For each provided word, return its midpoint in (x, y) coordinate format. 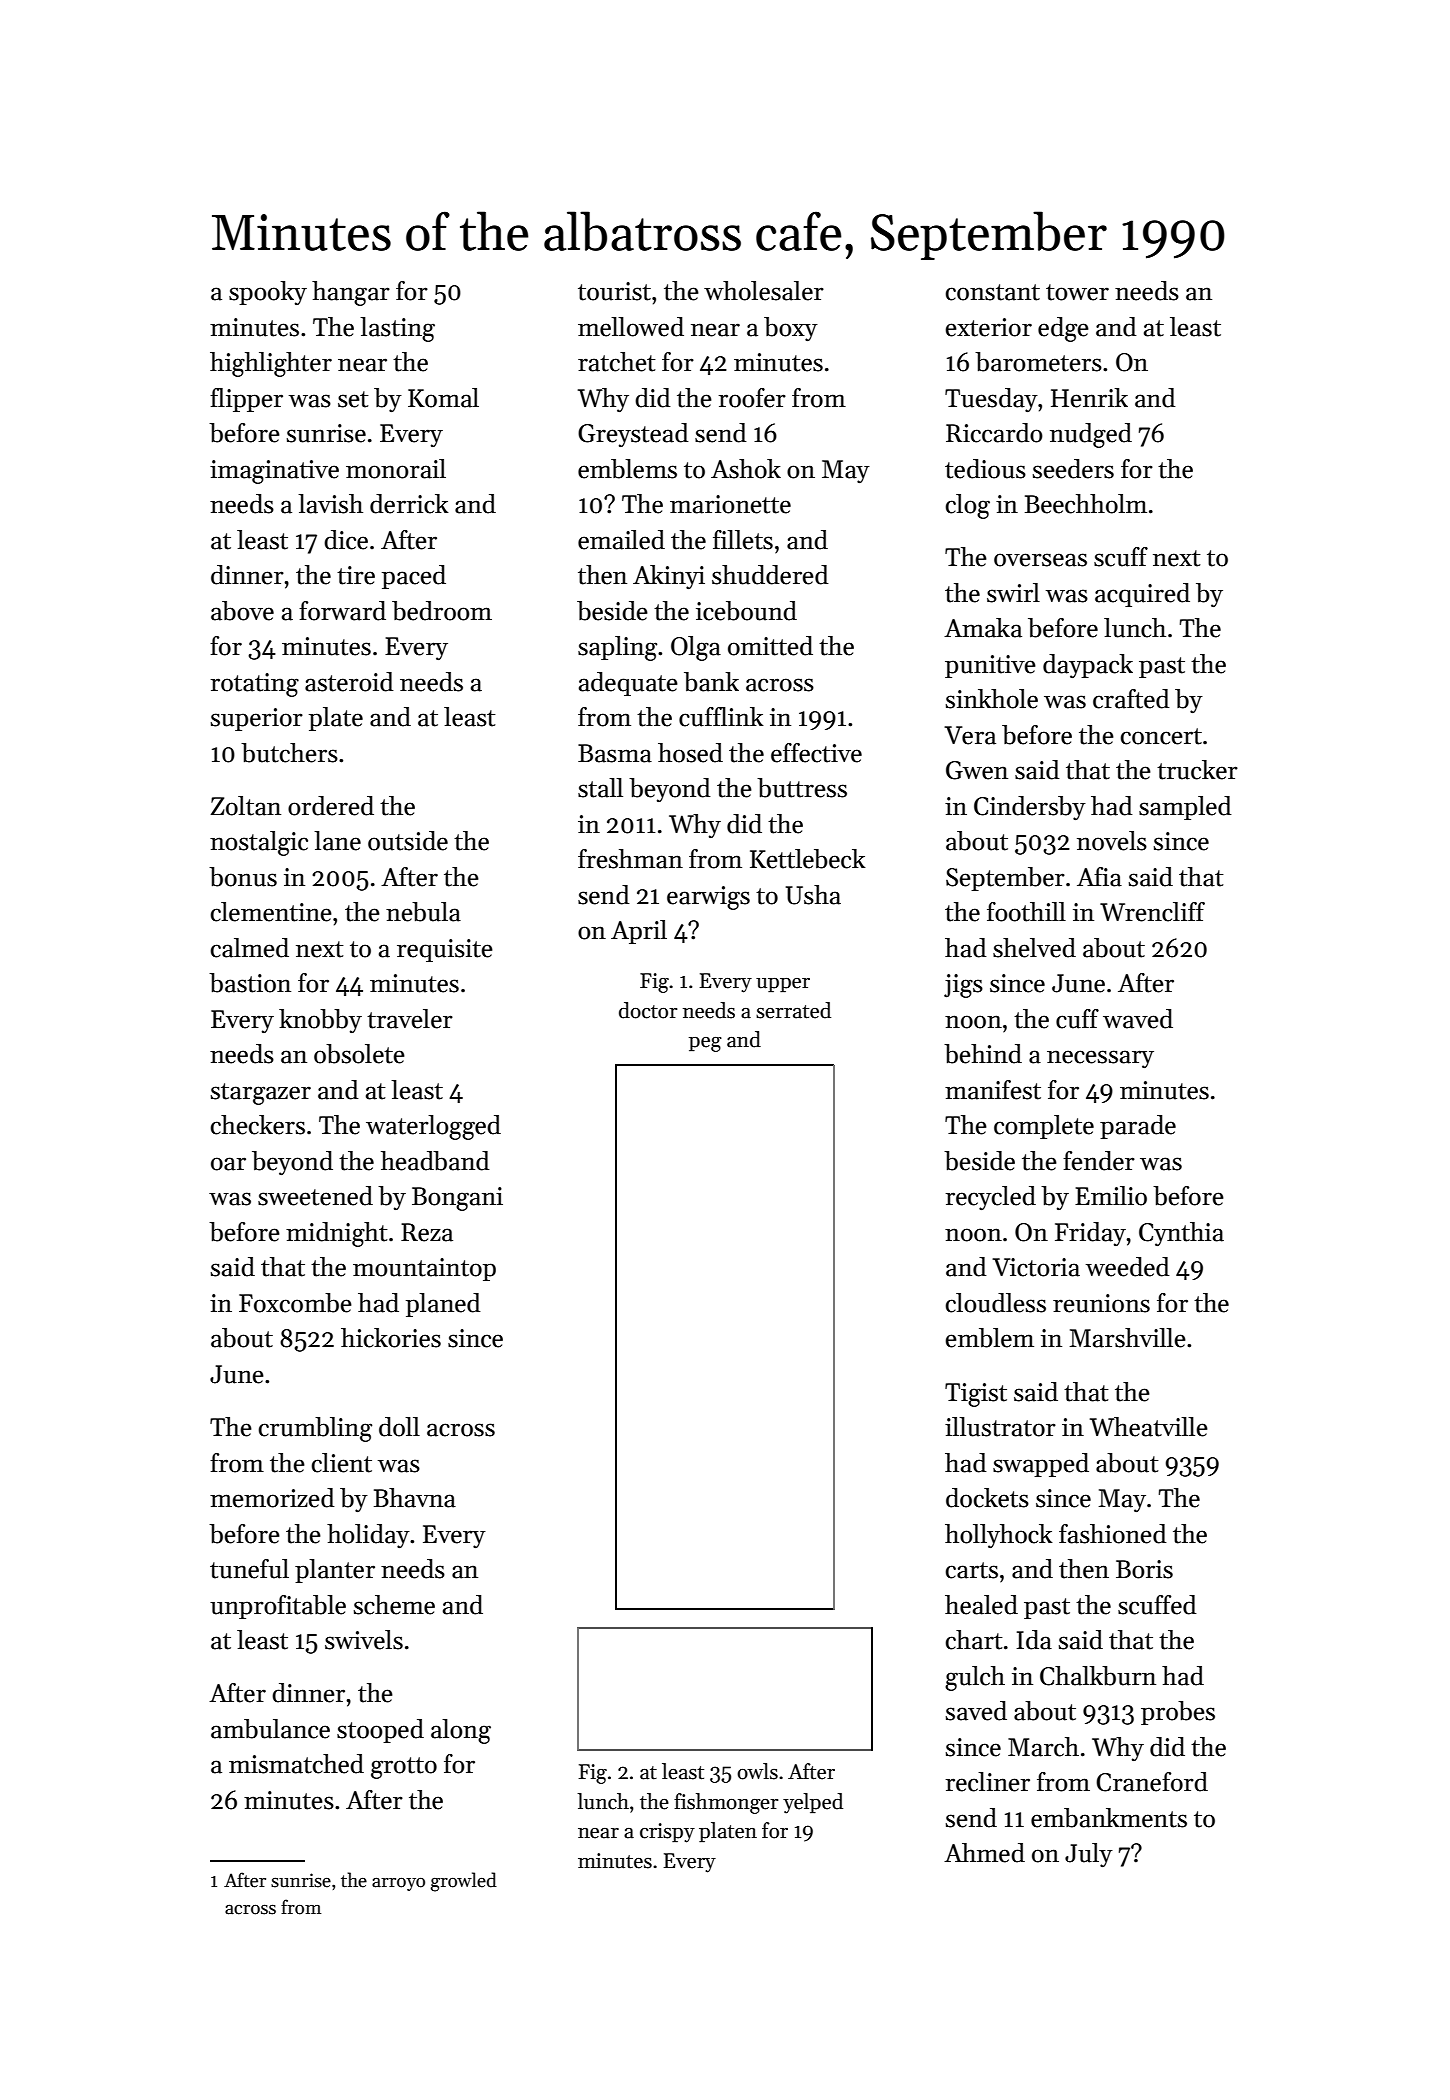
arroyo (398, 1884)
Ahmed (984, 1853)
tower (1077, 292)
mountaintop (424, 1269)
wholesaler (764, 291)
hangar (351, 293)
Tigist (976, 1395)
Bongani (457, 1199)
